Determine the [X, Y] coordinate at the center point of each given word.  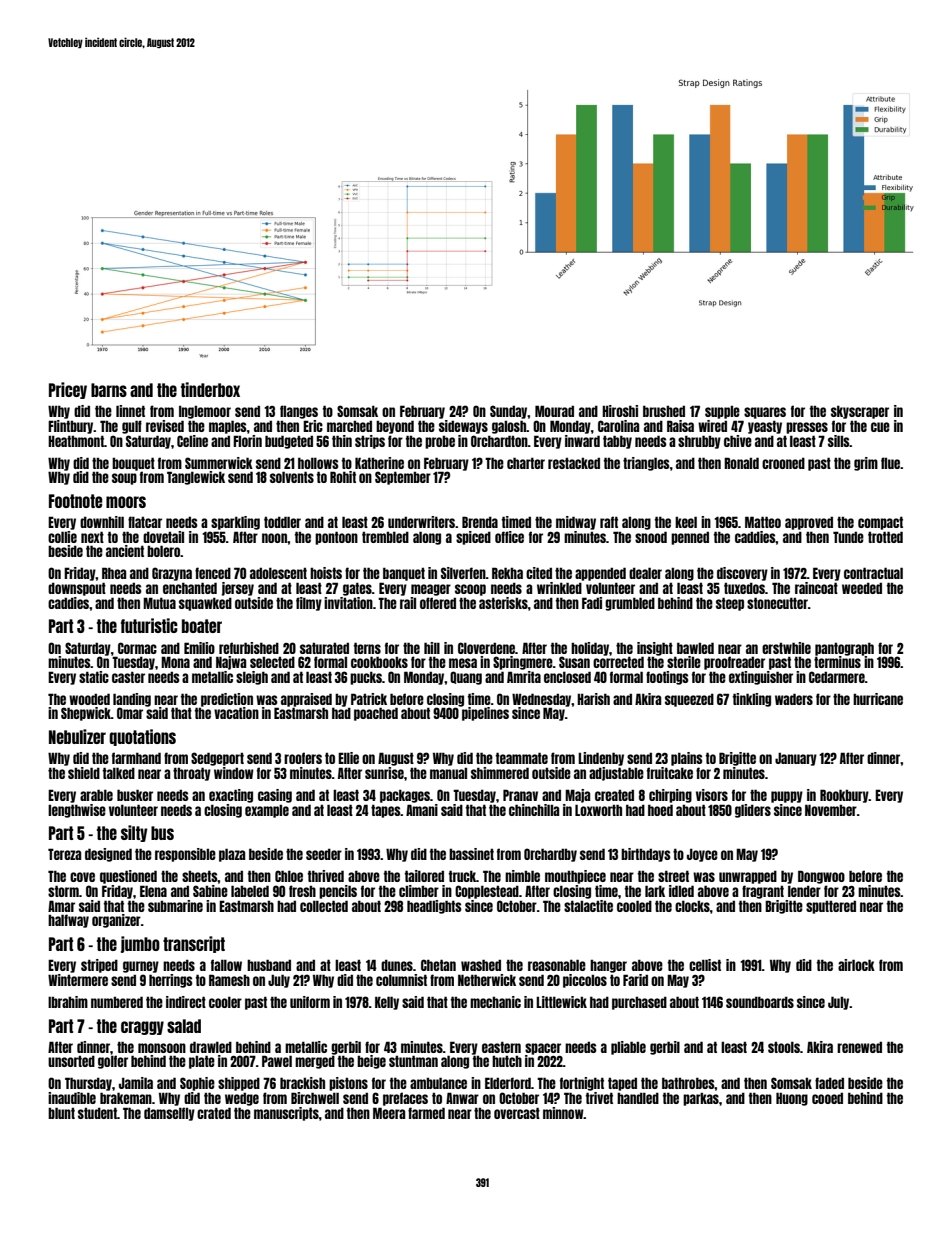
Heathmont [76, 441]
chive [738, 441]
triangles [646, 464]
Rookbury [844, 796]
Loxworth [598, 810]
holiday [590, 649]
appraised [306, 700]
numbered [117, 1002]
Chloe [289, 876]
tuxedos [744, 588]
